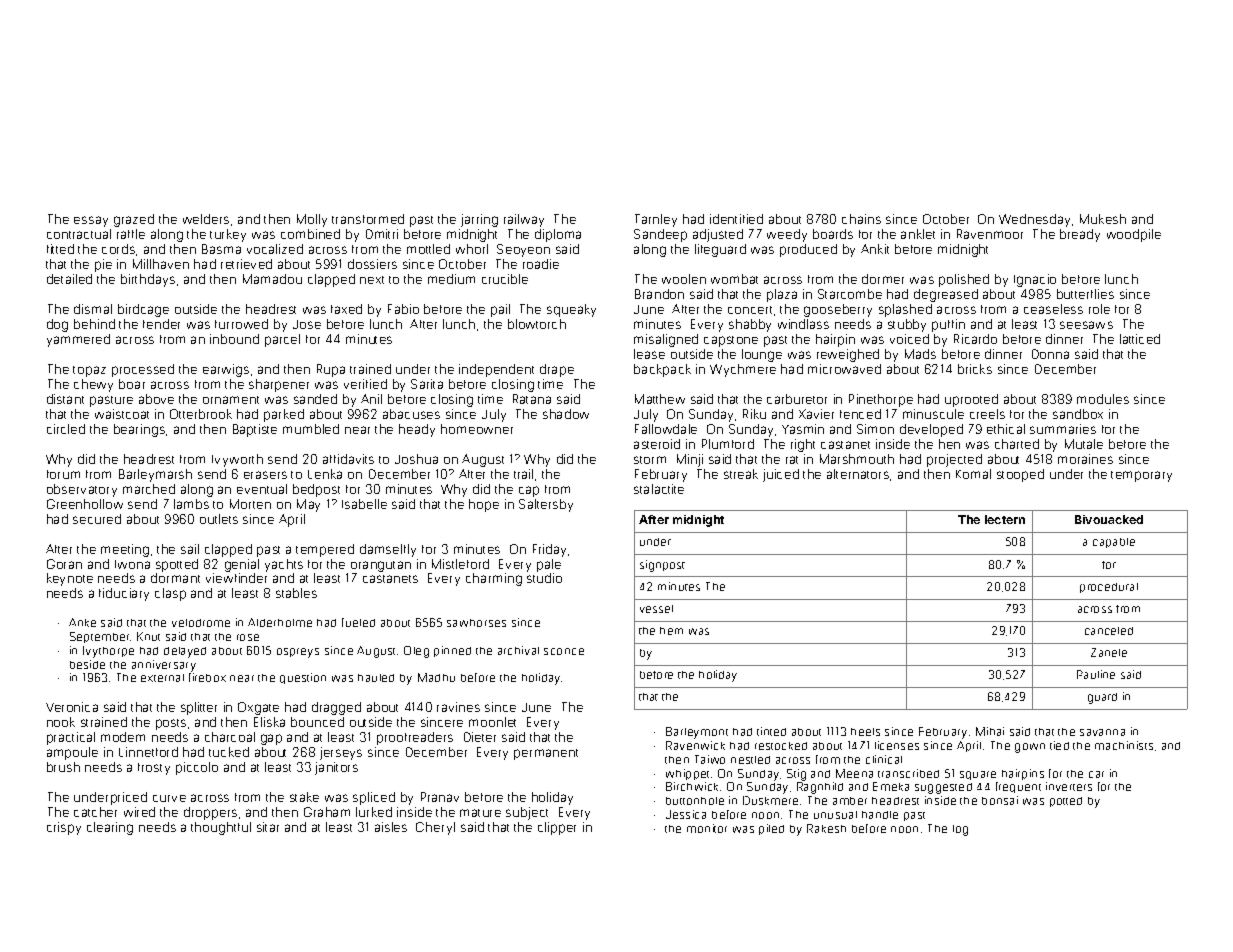 This image has height=952, width=1233. I want to click on hope, so click(484, 505).
